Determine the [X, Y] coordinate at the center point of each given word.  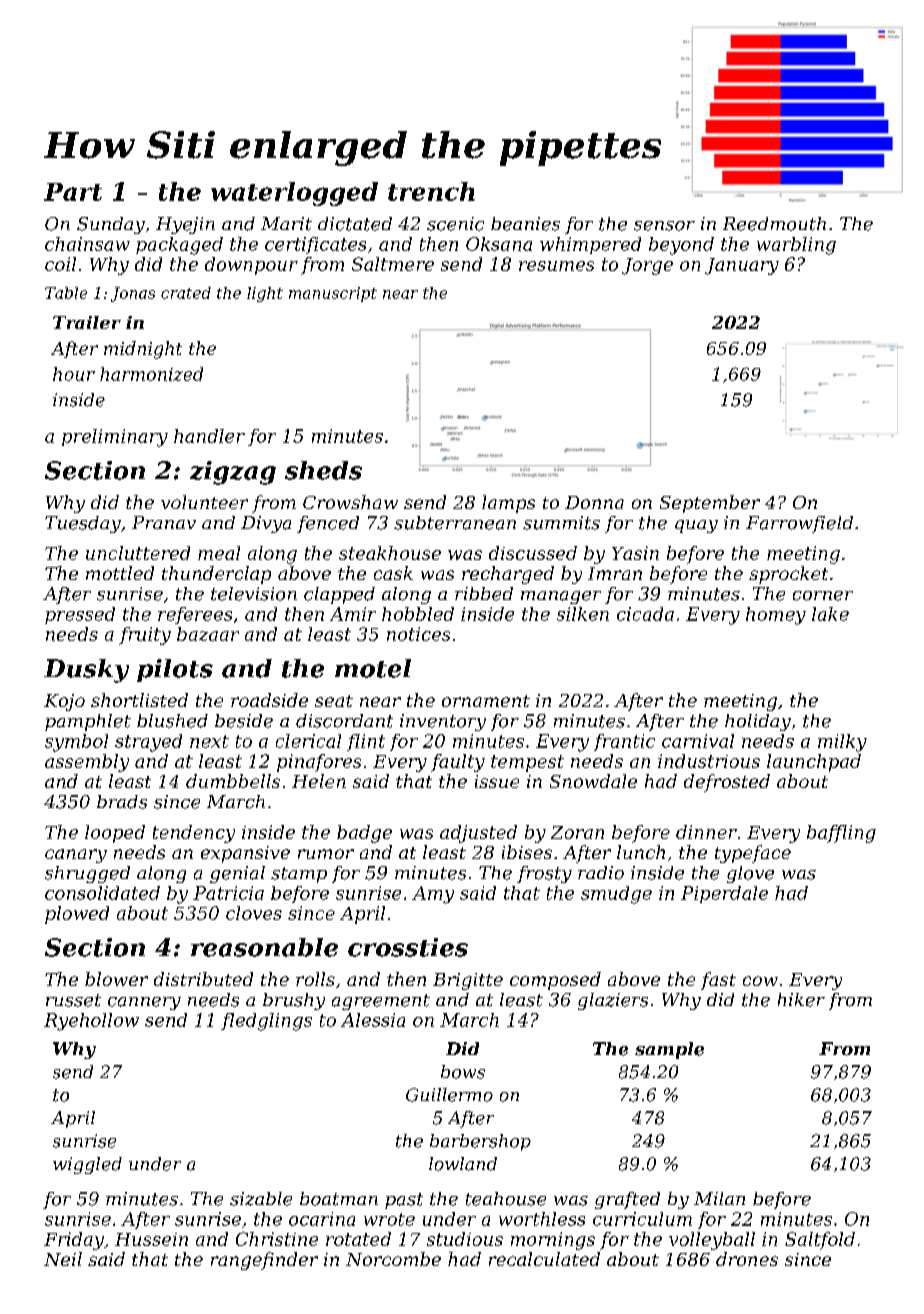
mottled [120, 573]
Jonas [133, 294]
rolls [315, 979]
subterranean [455, 523]
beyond [681, 246]
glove [750, 874]
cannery [144, 1003]
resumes [556, 266]
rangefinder [264, 1261]
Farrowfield [799, 524]
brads [122, 802]
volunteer [204, 502]
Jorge [647, 266]
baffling [841, 834]
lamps [508, 504]
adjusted [478, 834]
